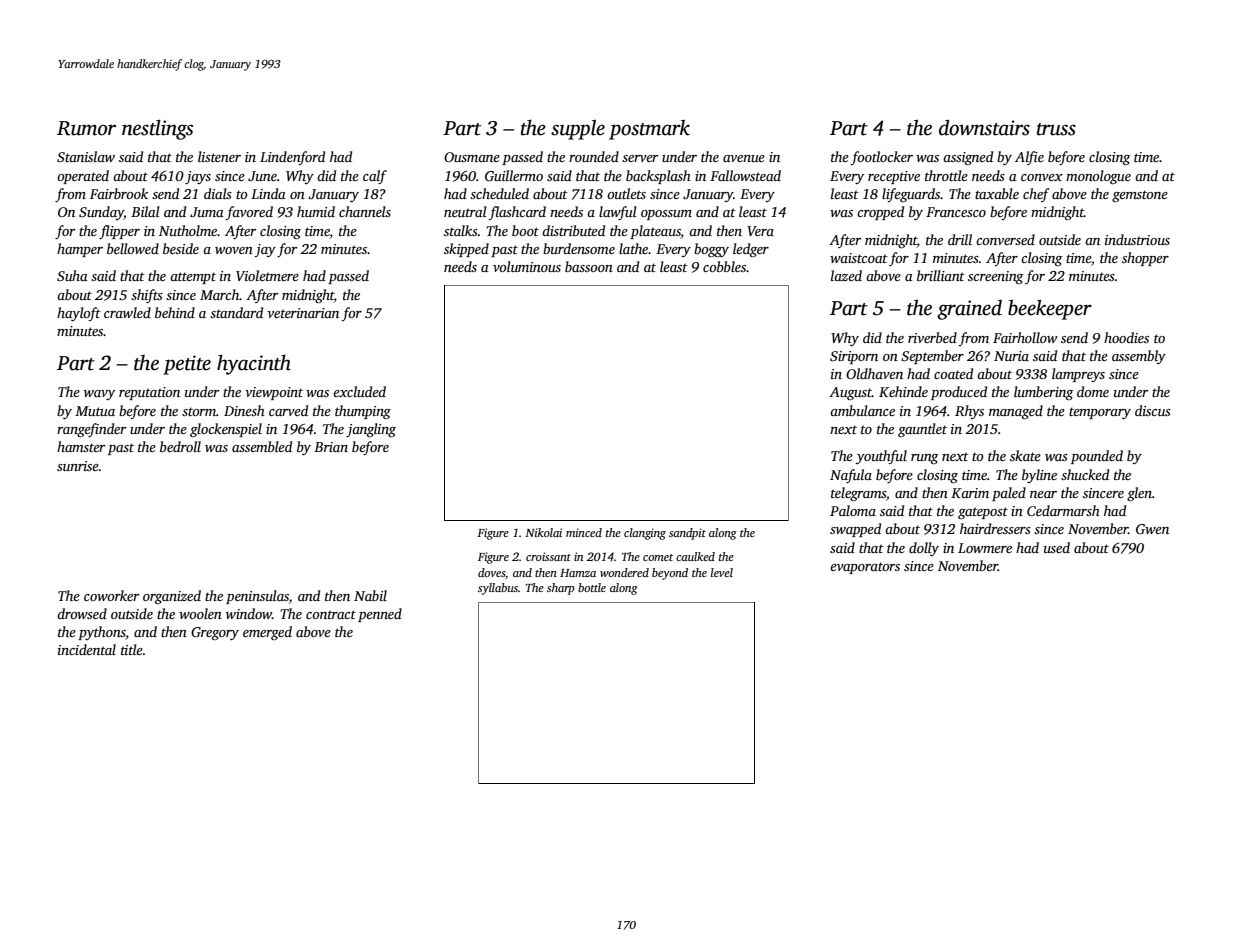 Image resolution: width=1233 pixels, height=952 pixels. I want to click on managed, so click(1016, 412).
